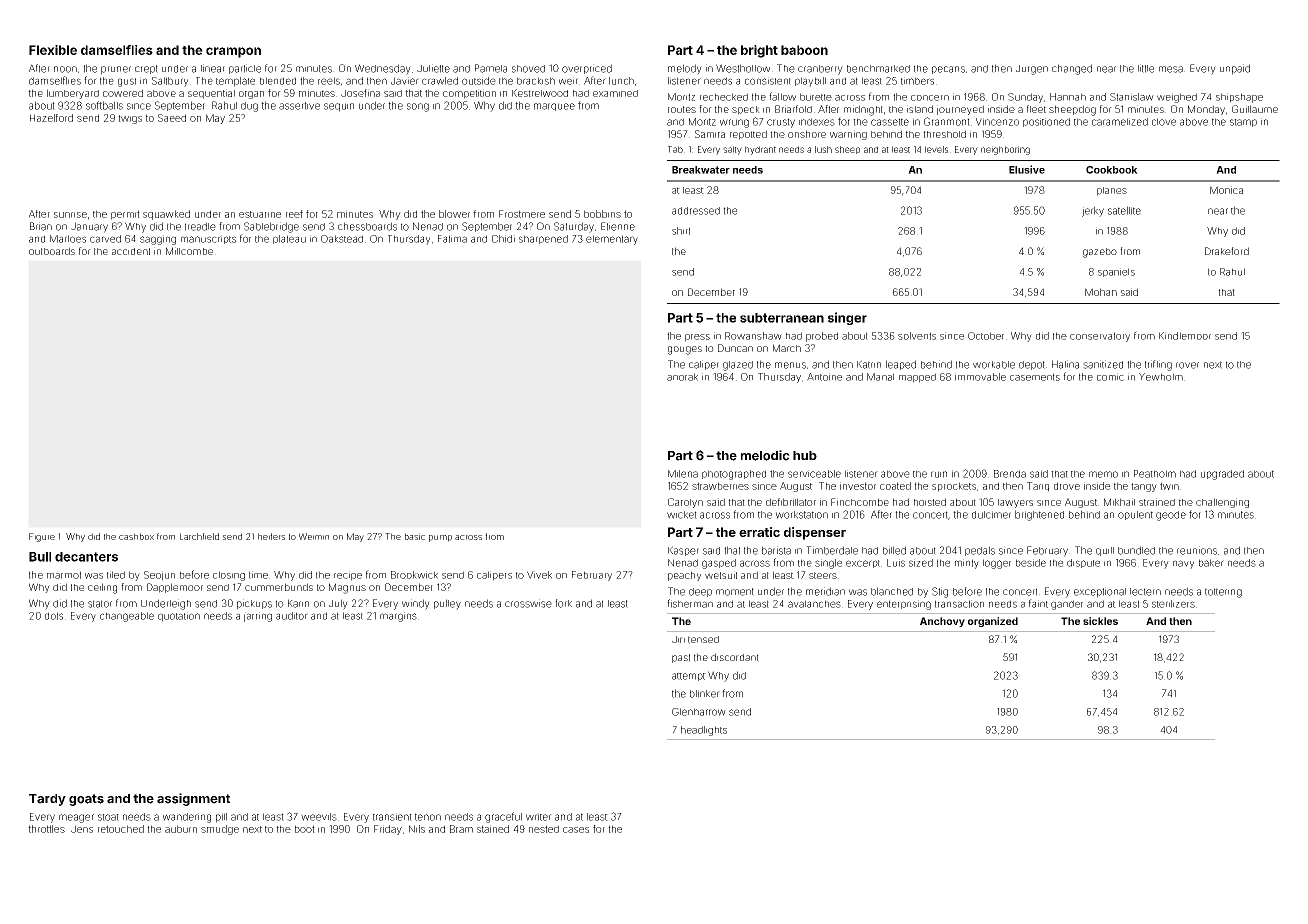  I want to click on Fatima, so click(452, 239).
